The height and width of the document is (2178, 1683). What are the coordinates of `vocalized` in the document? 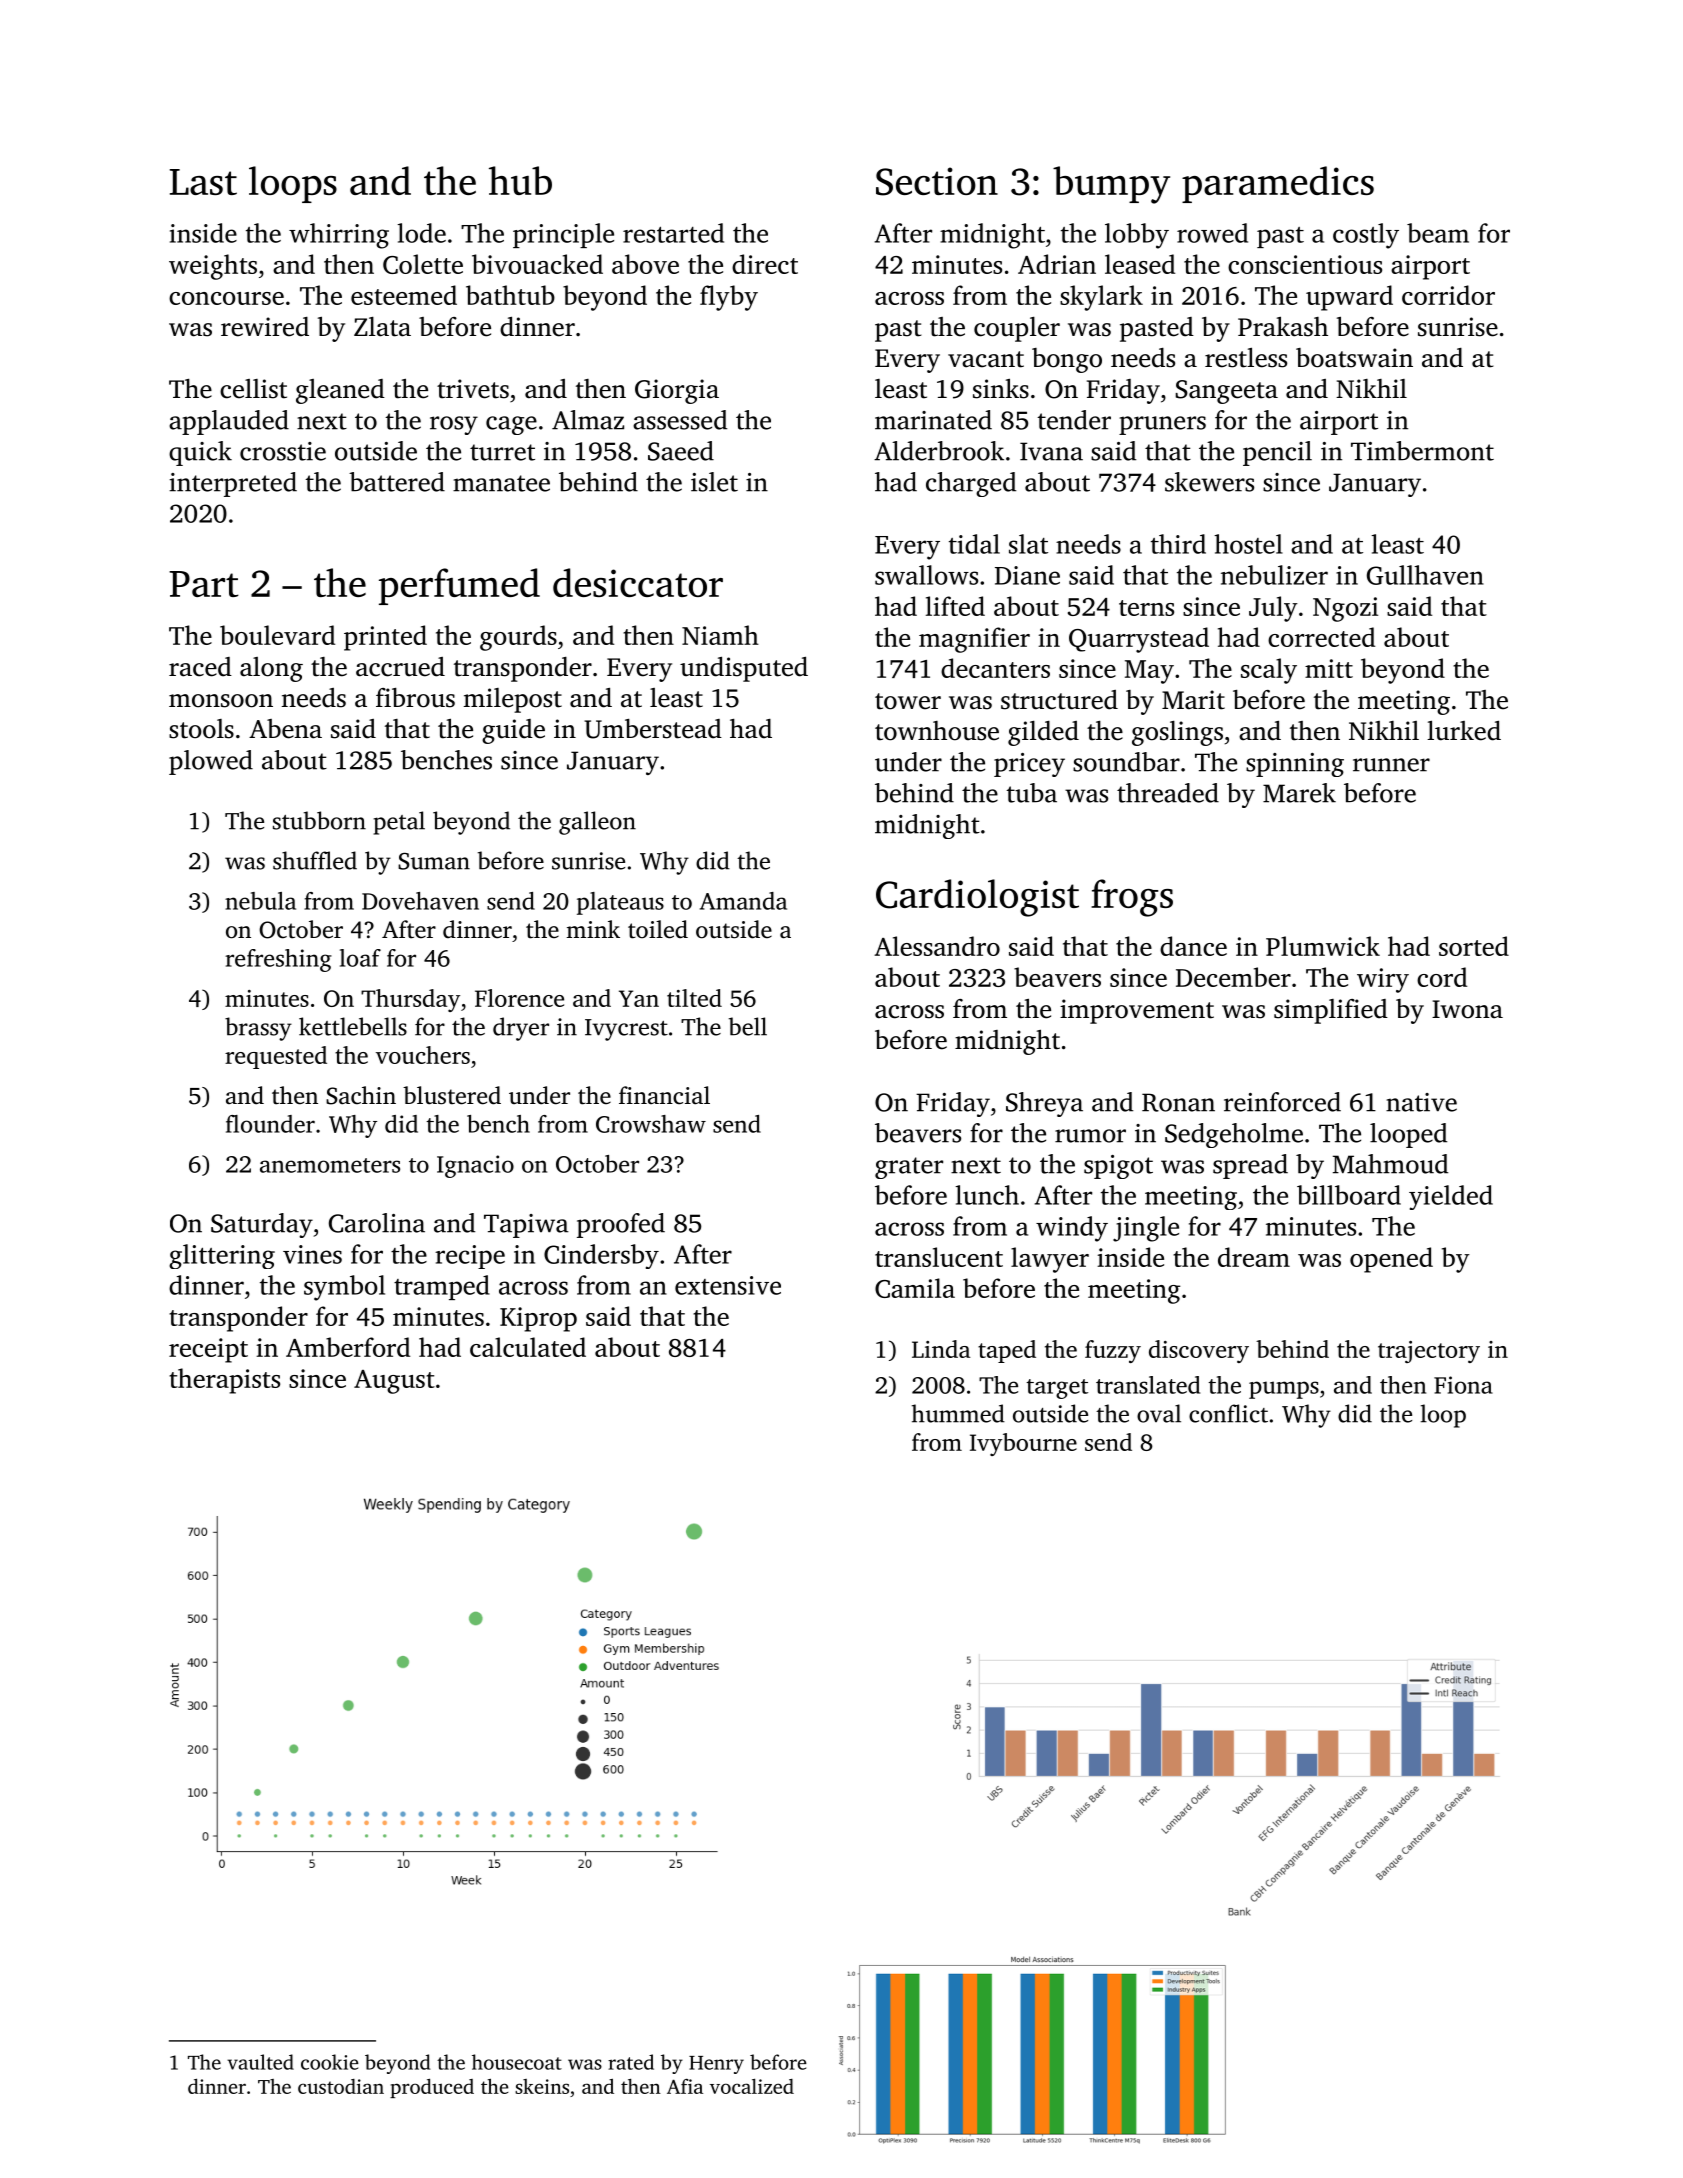 It's located at (752, 2086).
